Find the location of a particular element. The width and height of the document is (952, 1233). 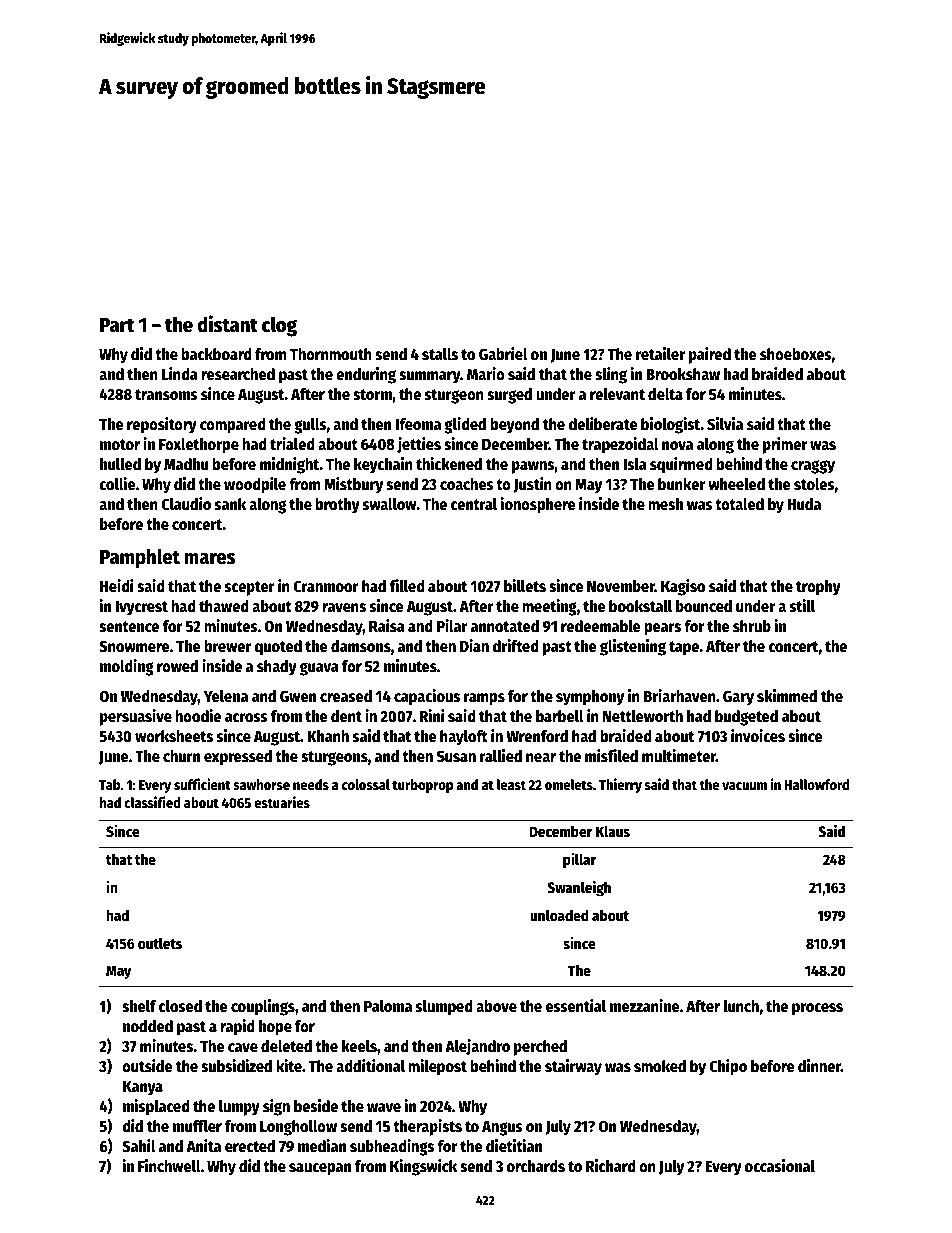

unloaded is located at coordinates (559, 915).
